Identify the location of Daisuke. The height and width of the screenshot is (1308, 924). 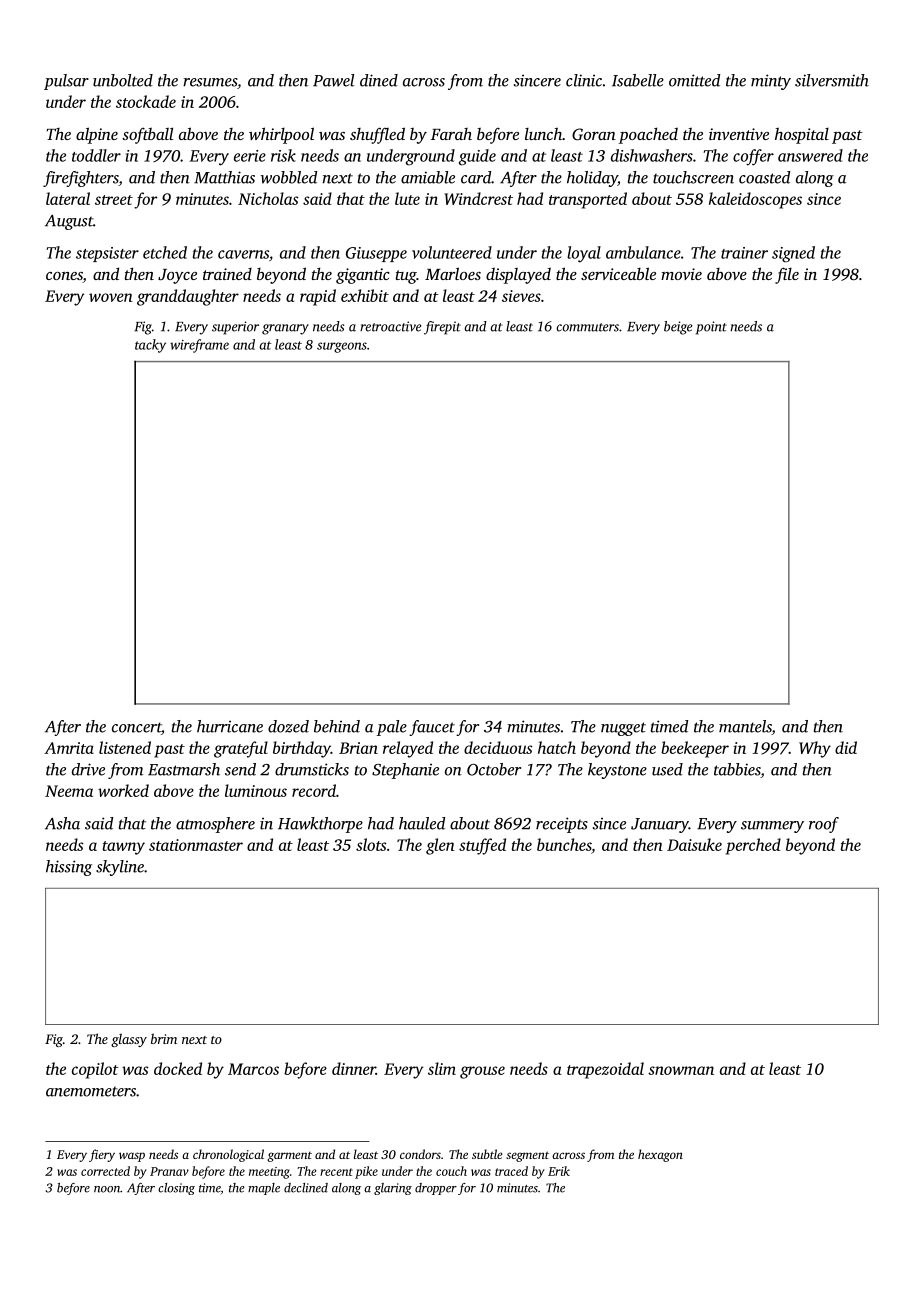
(694, 844).
